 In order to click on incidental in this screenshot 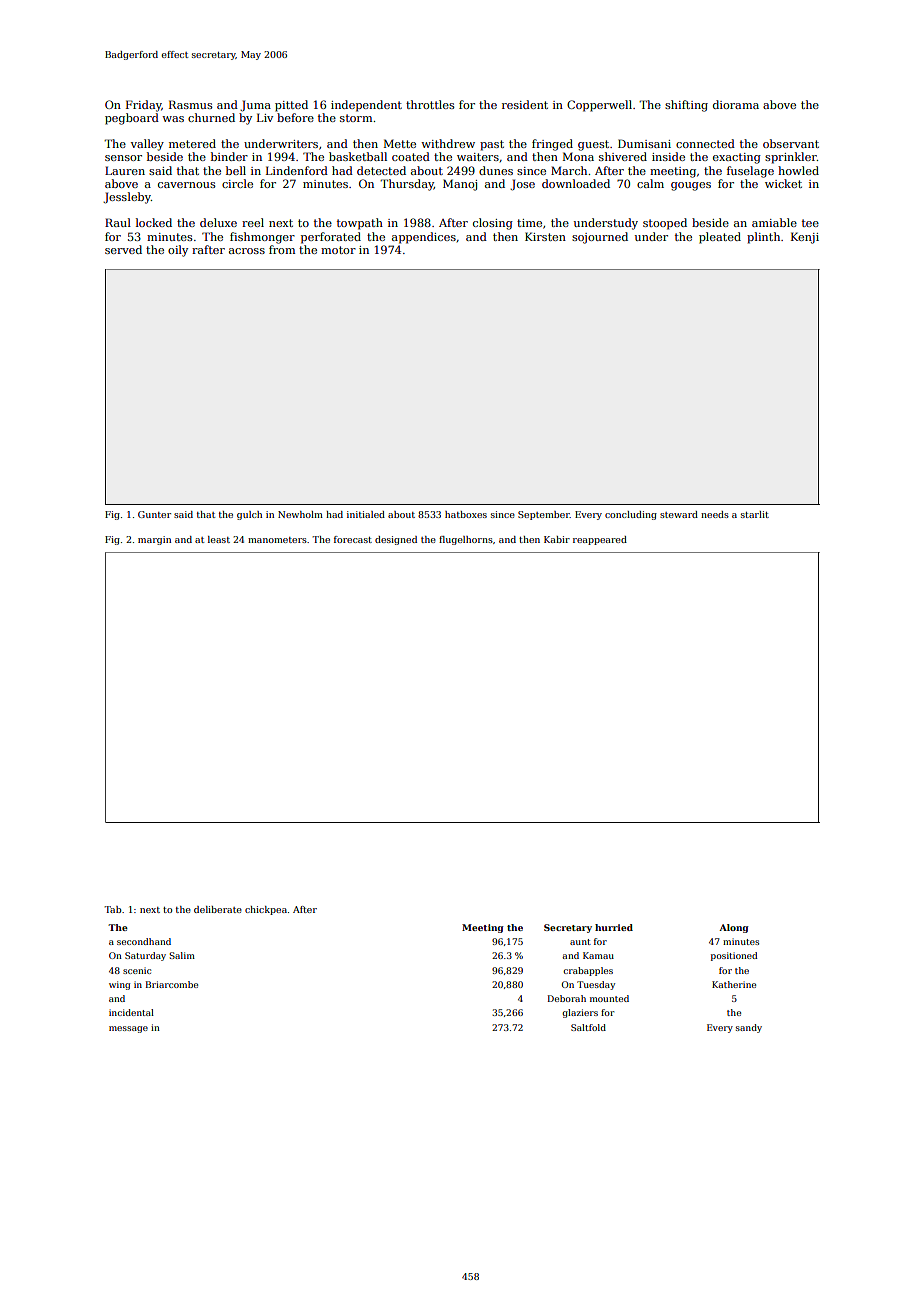, I will do `click(131, 1012)`.
